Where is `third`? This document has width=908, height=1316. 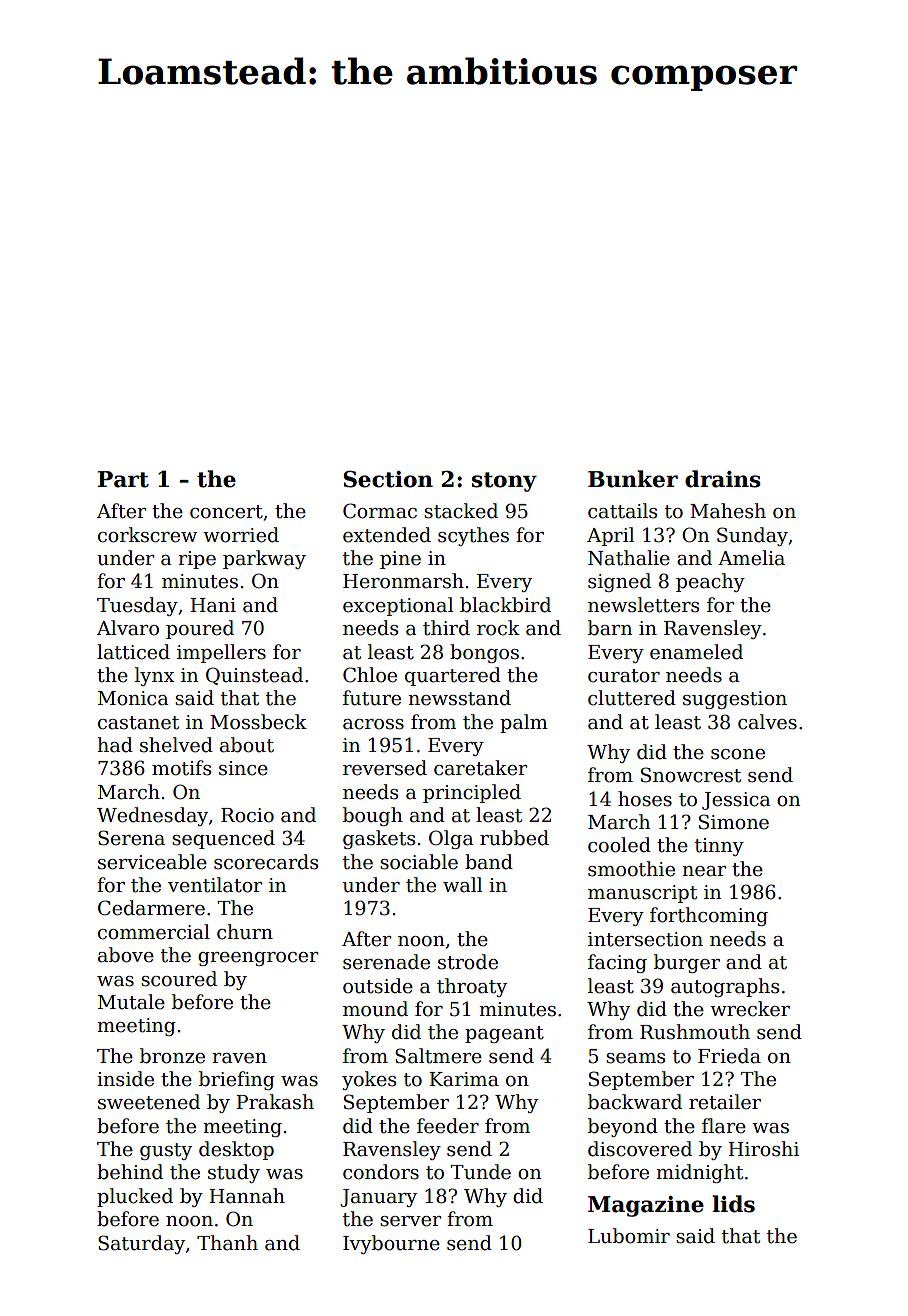 third is located at coordinates (446, 628).
